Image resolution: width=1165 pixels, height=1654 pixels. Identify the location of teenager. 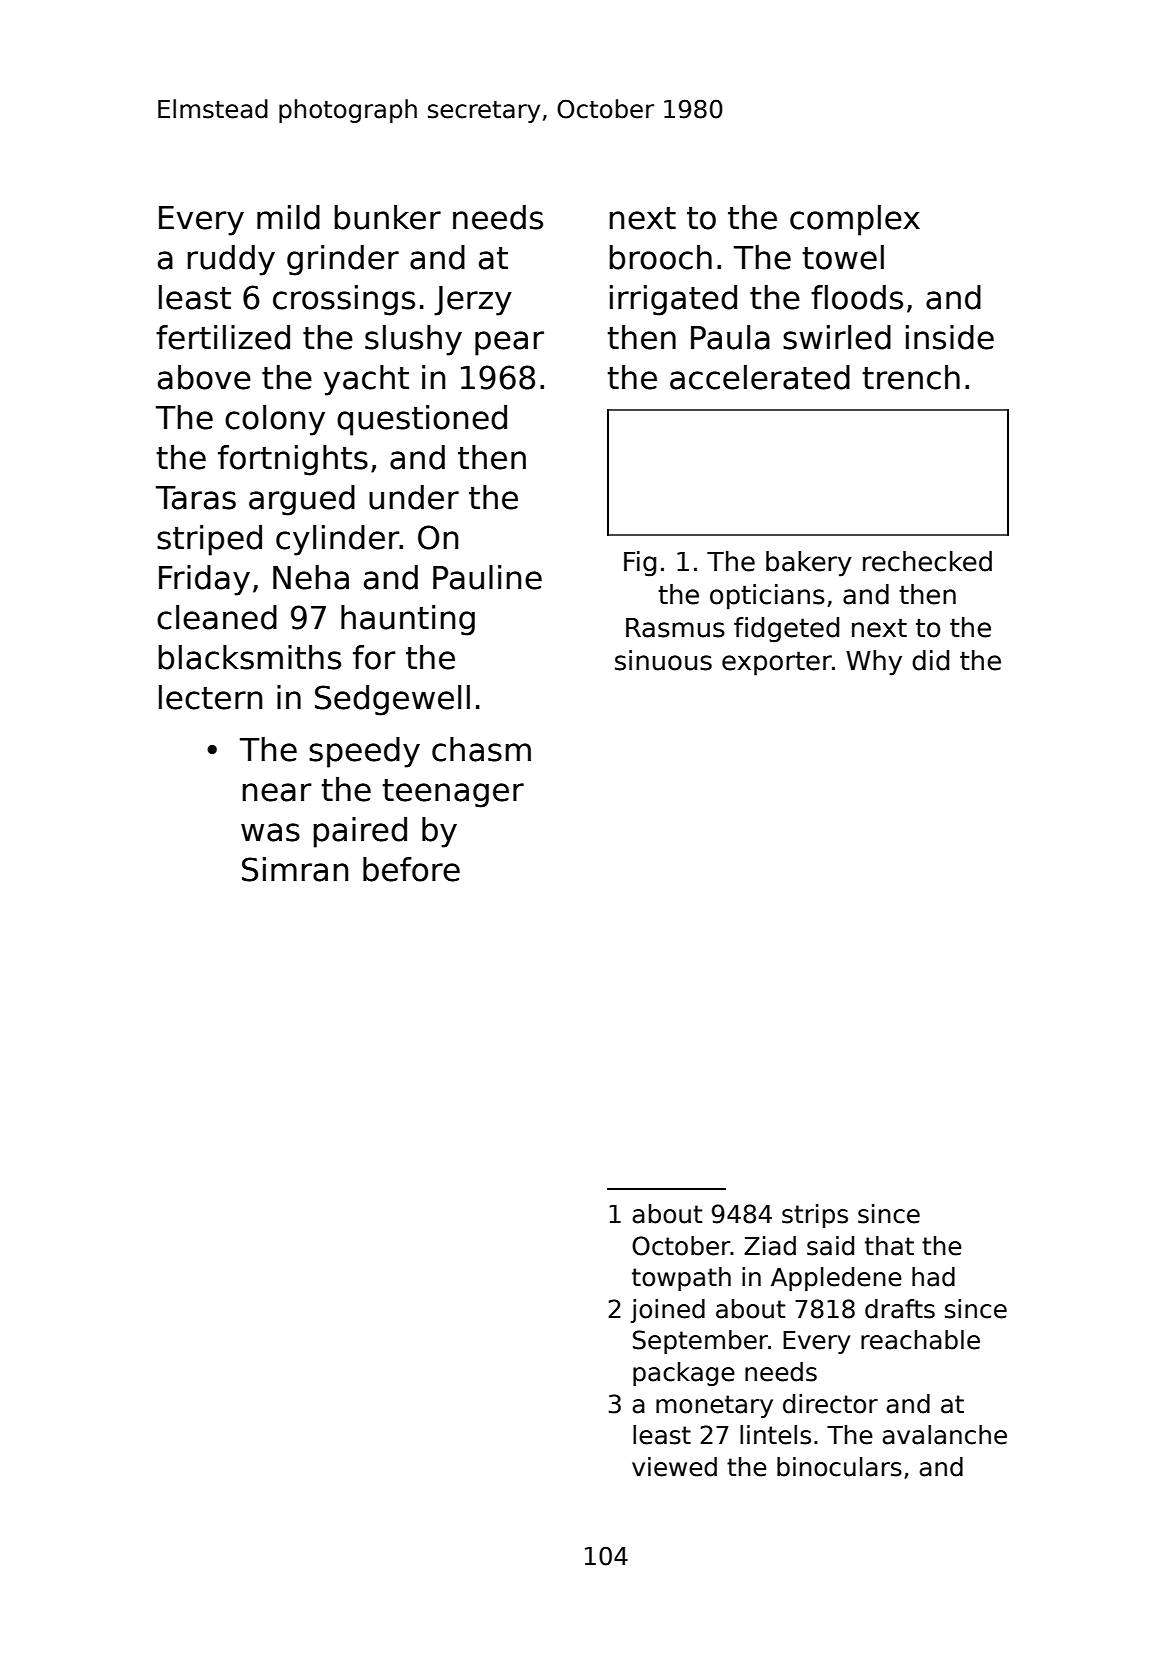
(453, 793).
